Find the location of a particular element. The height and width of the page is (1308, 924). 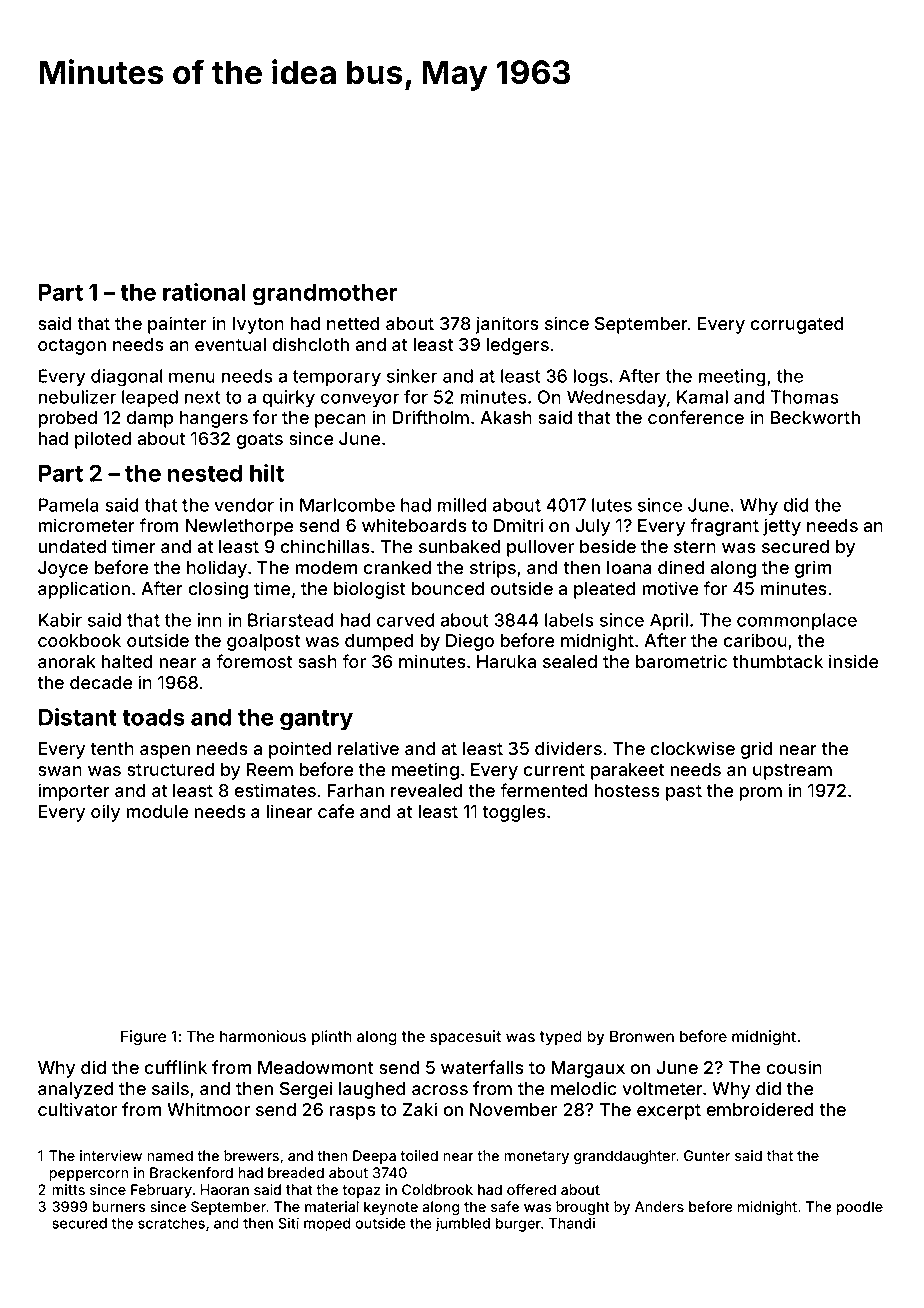

Bronwen is located at coordinates (642, 1036).
